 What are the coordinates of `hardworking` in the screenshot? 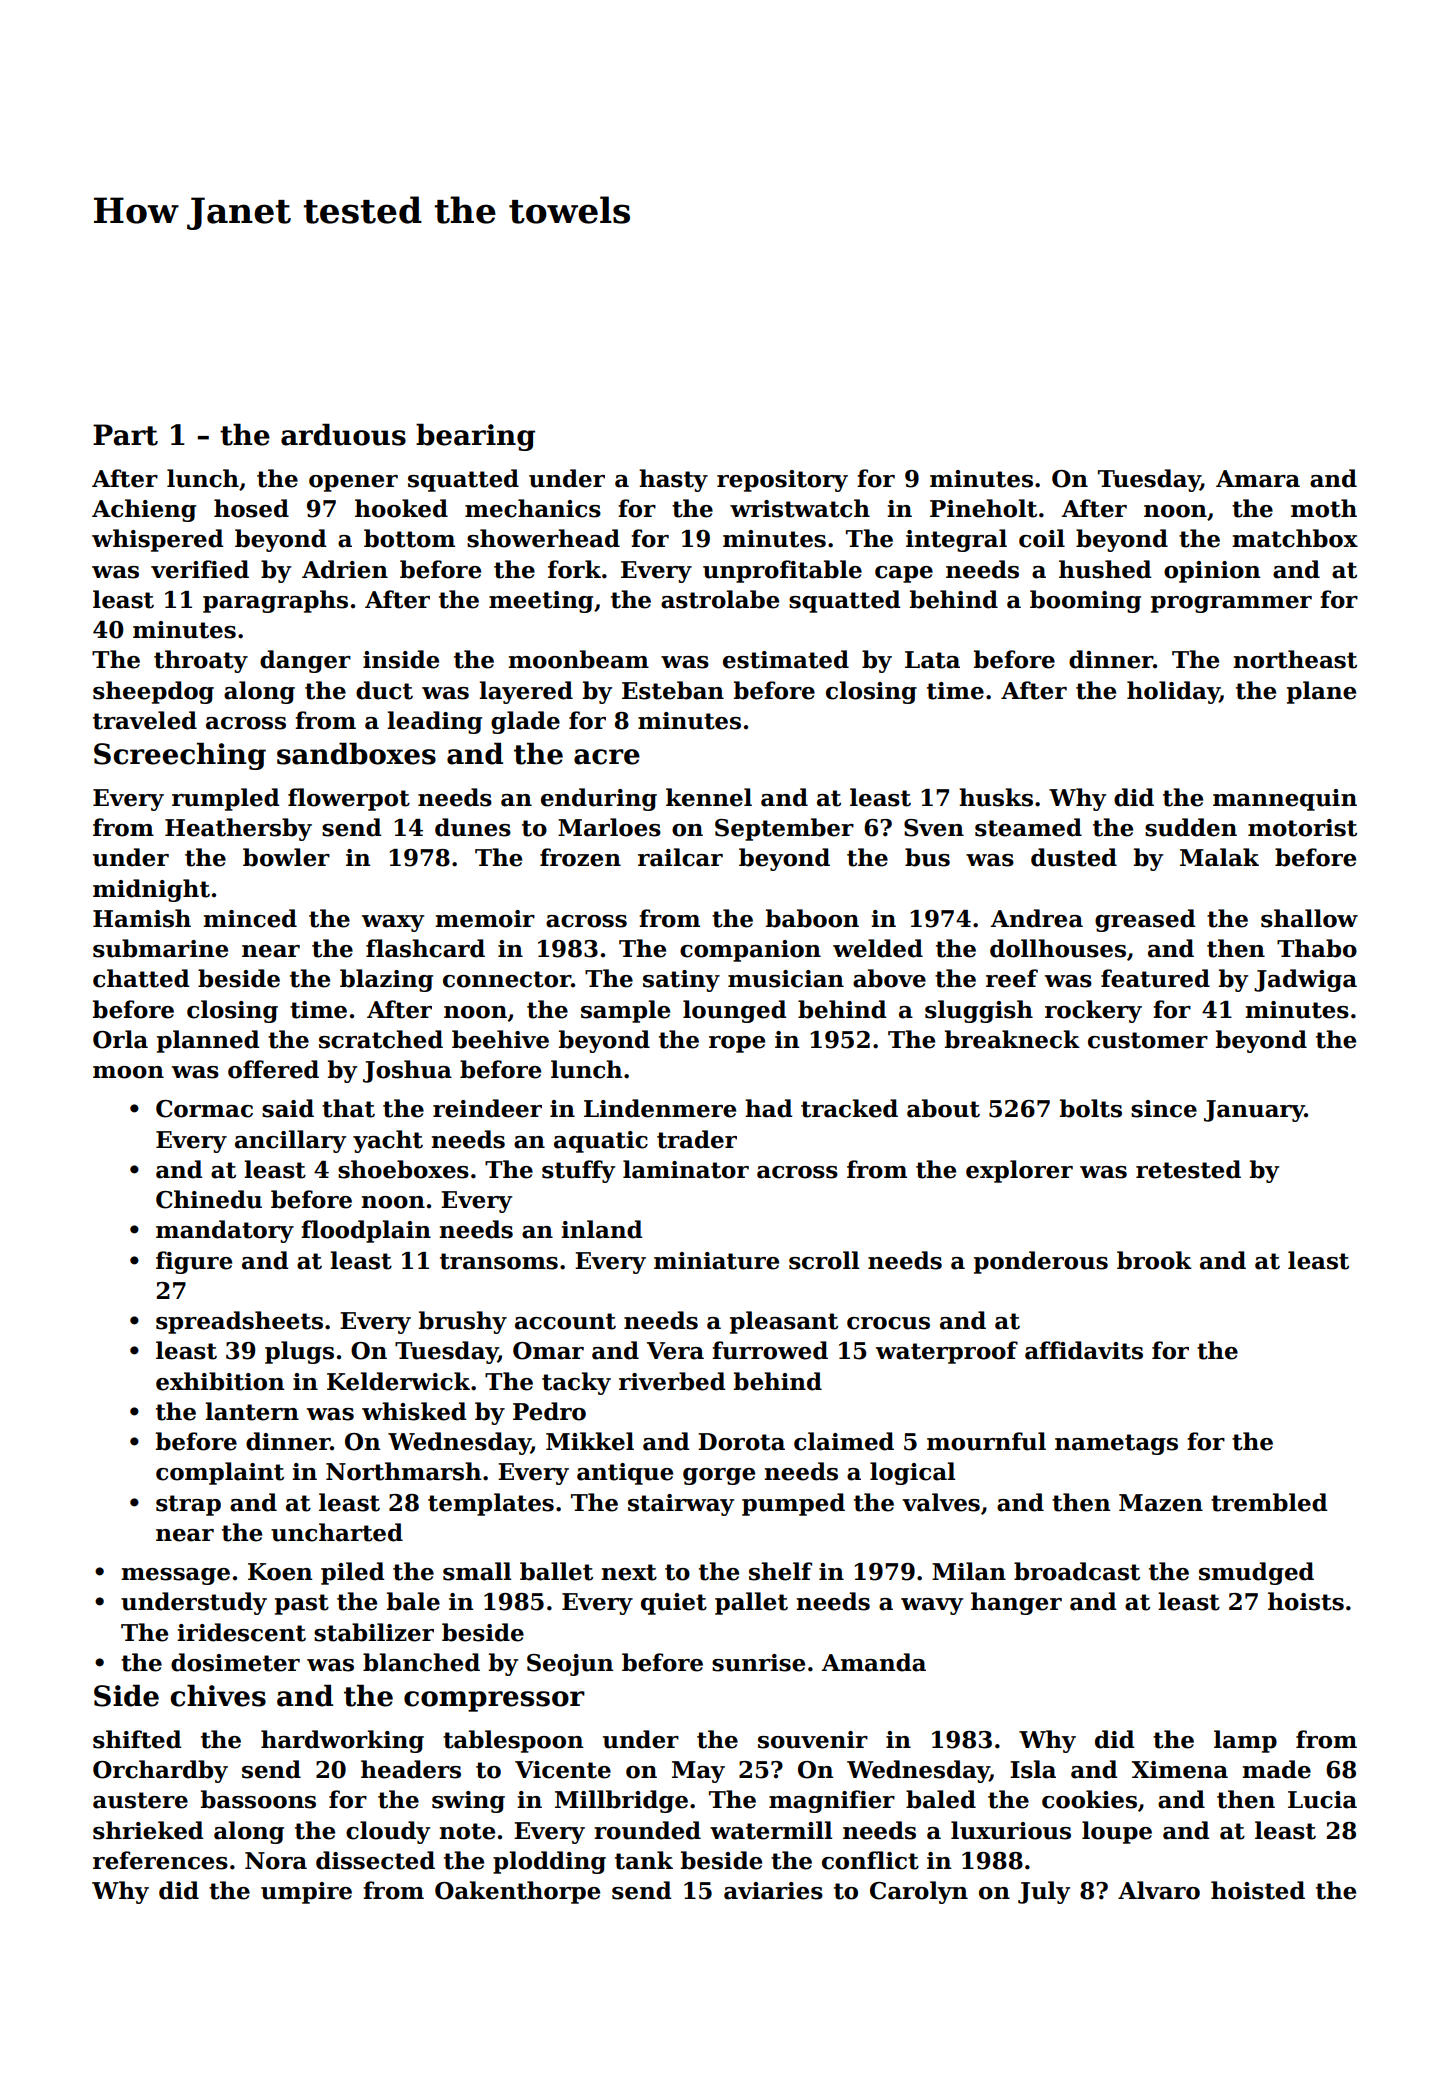 It's located at (342, 1741).
